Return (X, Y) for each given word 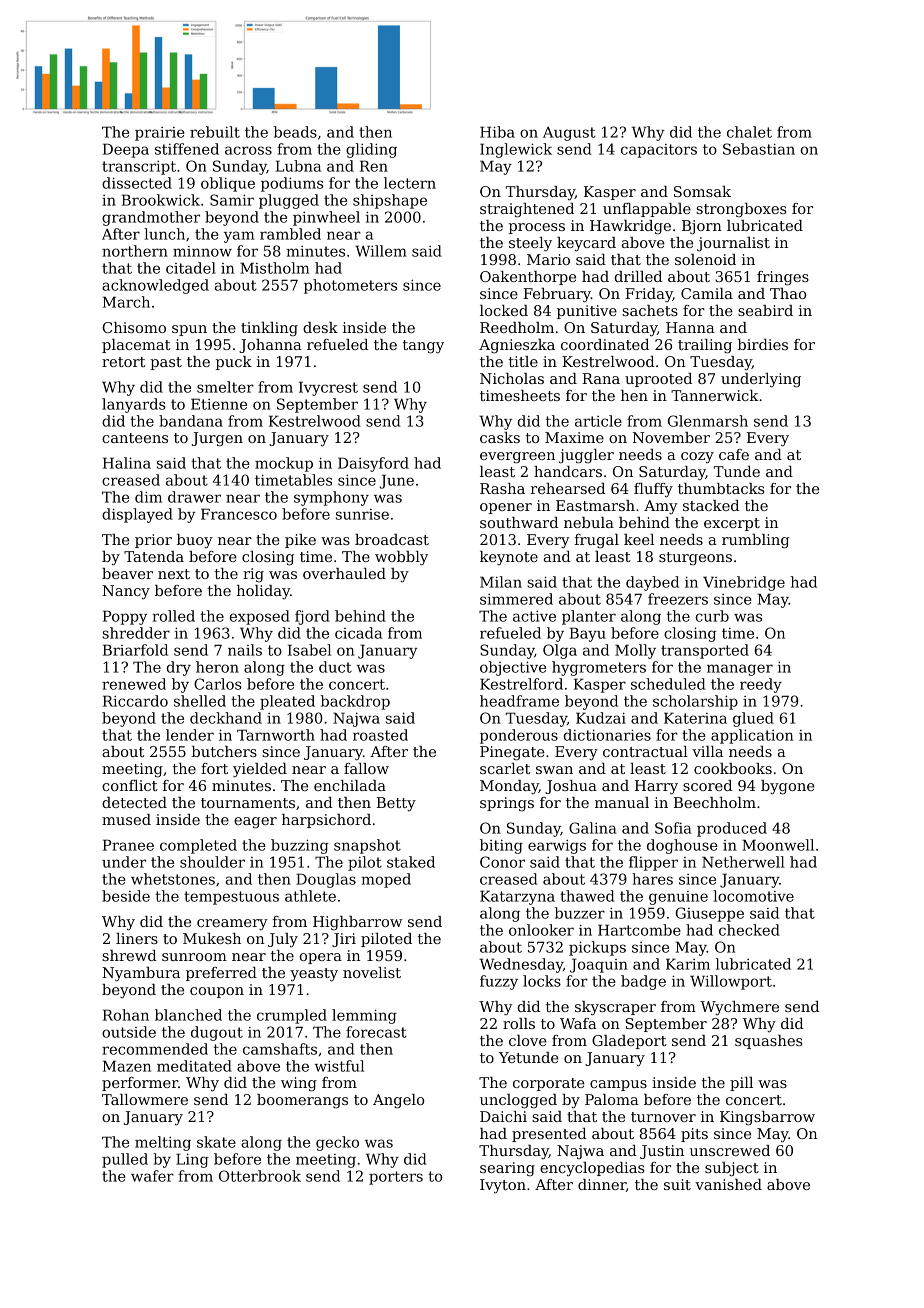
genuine (678, 898)
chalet (749, 132)
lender (190, 735)
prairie (160, 134)
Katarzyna (517, 897)
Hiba (497, 132)
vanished (728, 1184)
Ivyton (503, 1186)
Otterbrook (260, 1176)
